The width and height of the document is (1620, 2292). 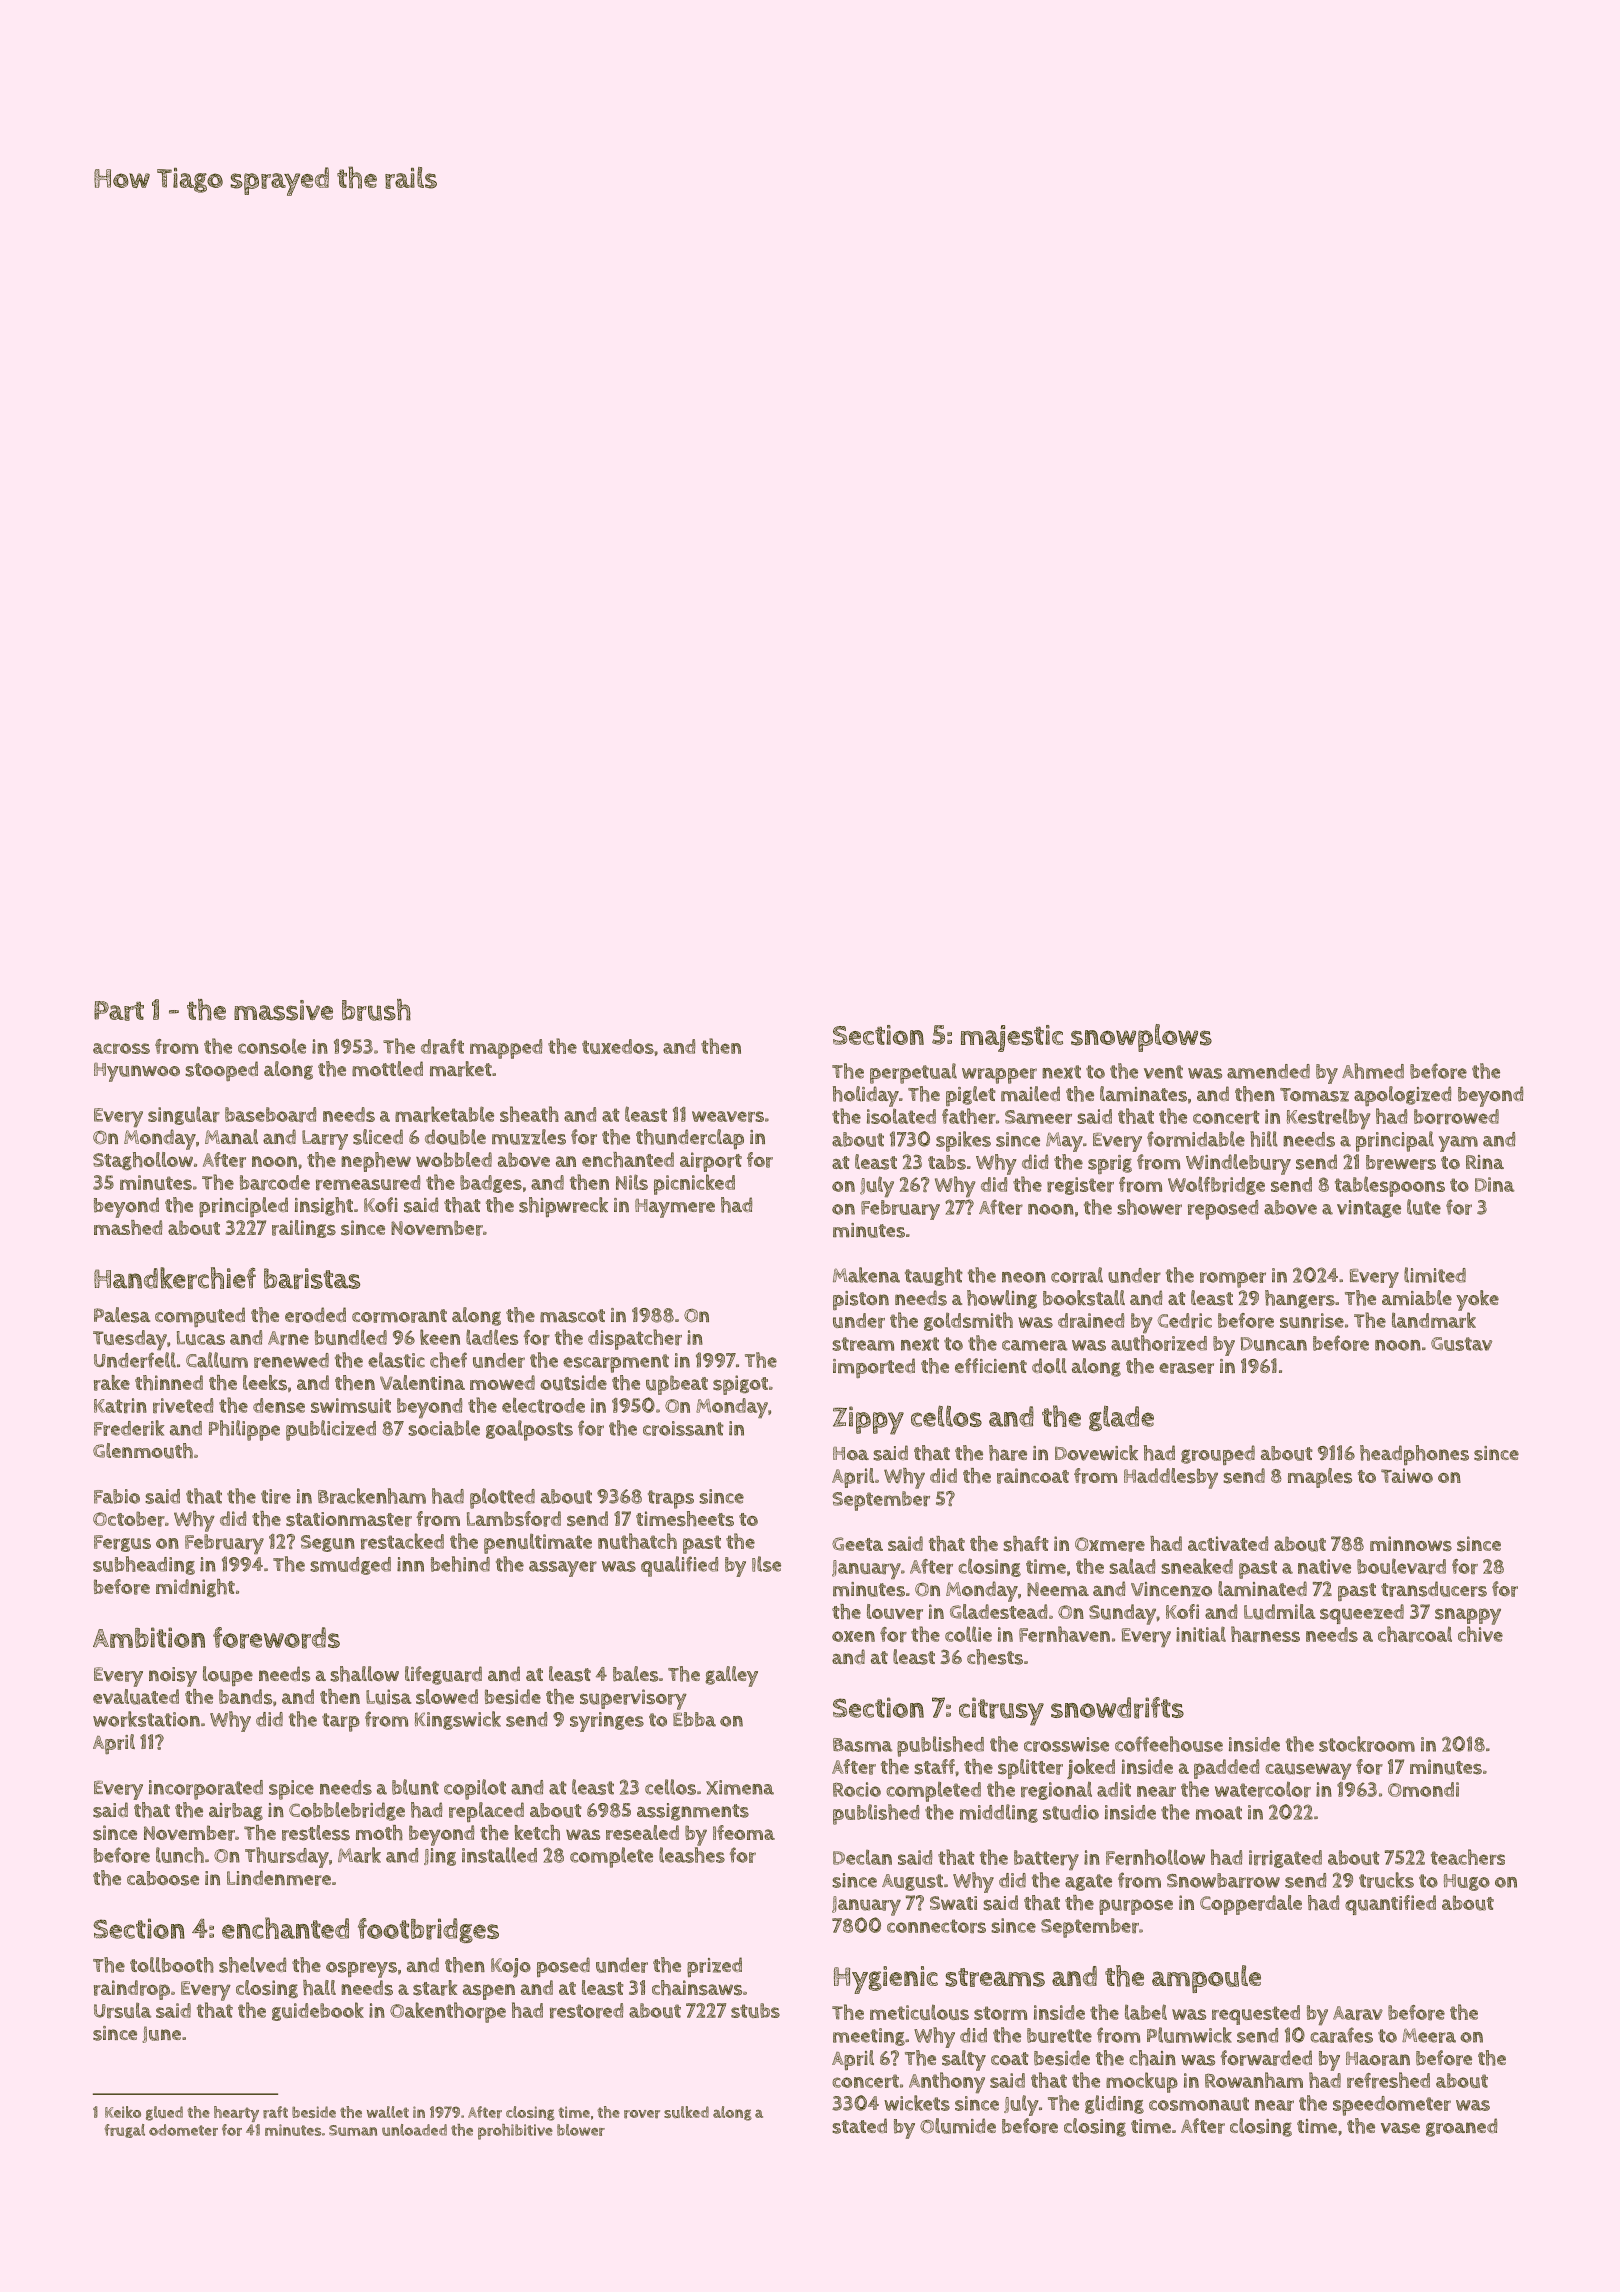 What do you see at coordinates (1477, 1300) in the document?
I see `yoke` at bounding box center [1477, 1300].
